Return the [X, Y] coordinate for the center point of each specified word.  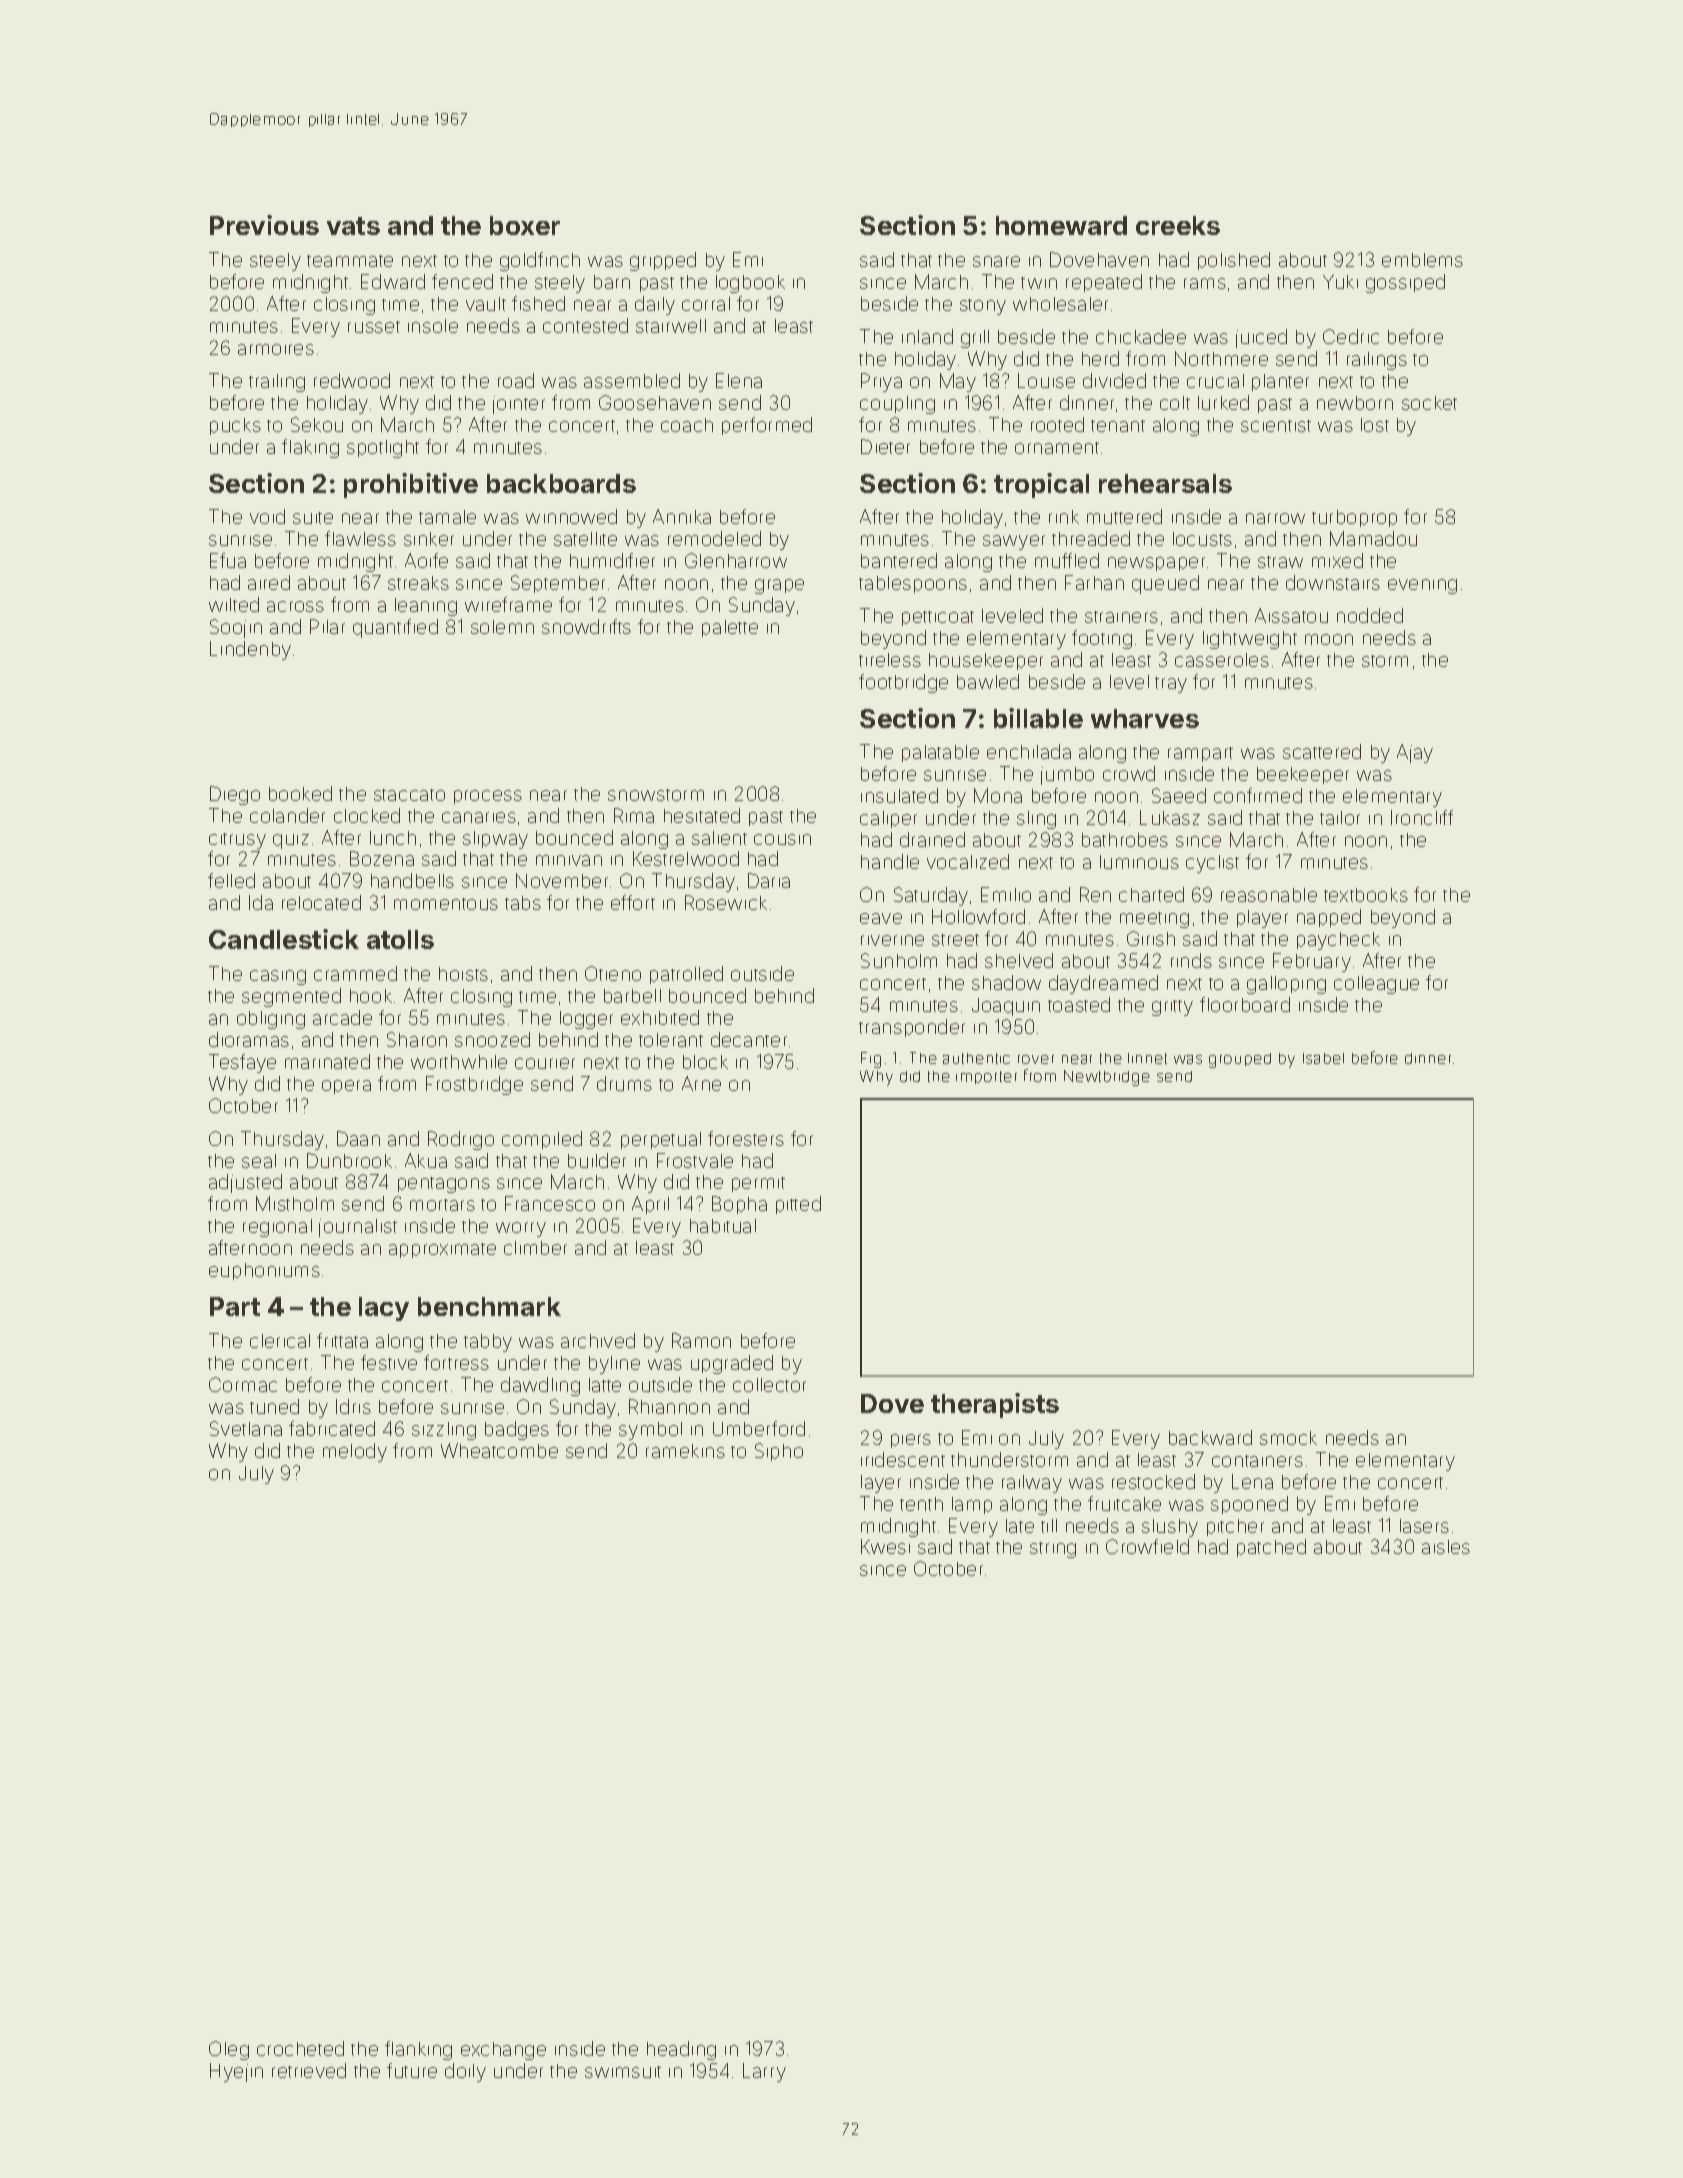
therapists [995, 1405]
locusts [1202, 539]
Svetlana [246, 1428]
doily [465, 2072]
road [516, 380]
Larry [764, 2072]
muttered [1124, 516]
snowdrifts [586, 626]
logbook [750, 284]
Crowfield [1147, 1546]
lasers [1424, 1526]
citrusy [237, 841]
